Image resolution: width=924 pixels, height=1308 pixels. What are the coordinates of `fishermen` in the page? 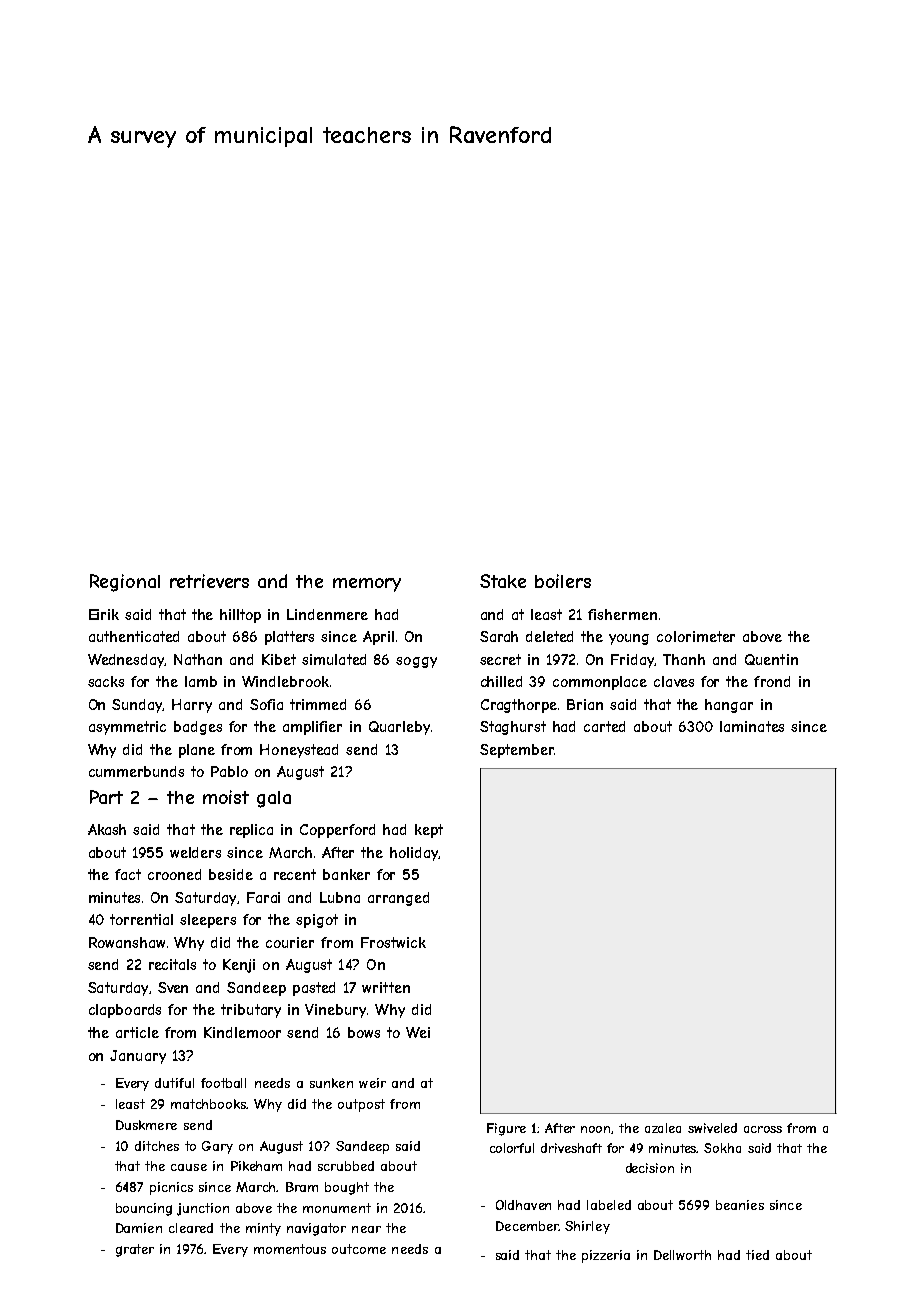 It's located at (622, 614).
